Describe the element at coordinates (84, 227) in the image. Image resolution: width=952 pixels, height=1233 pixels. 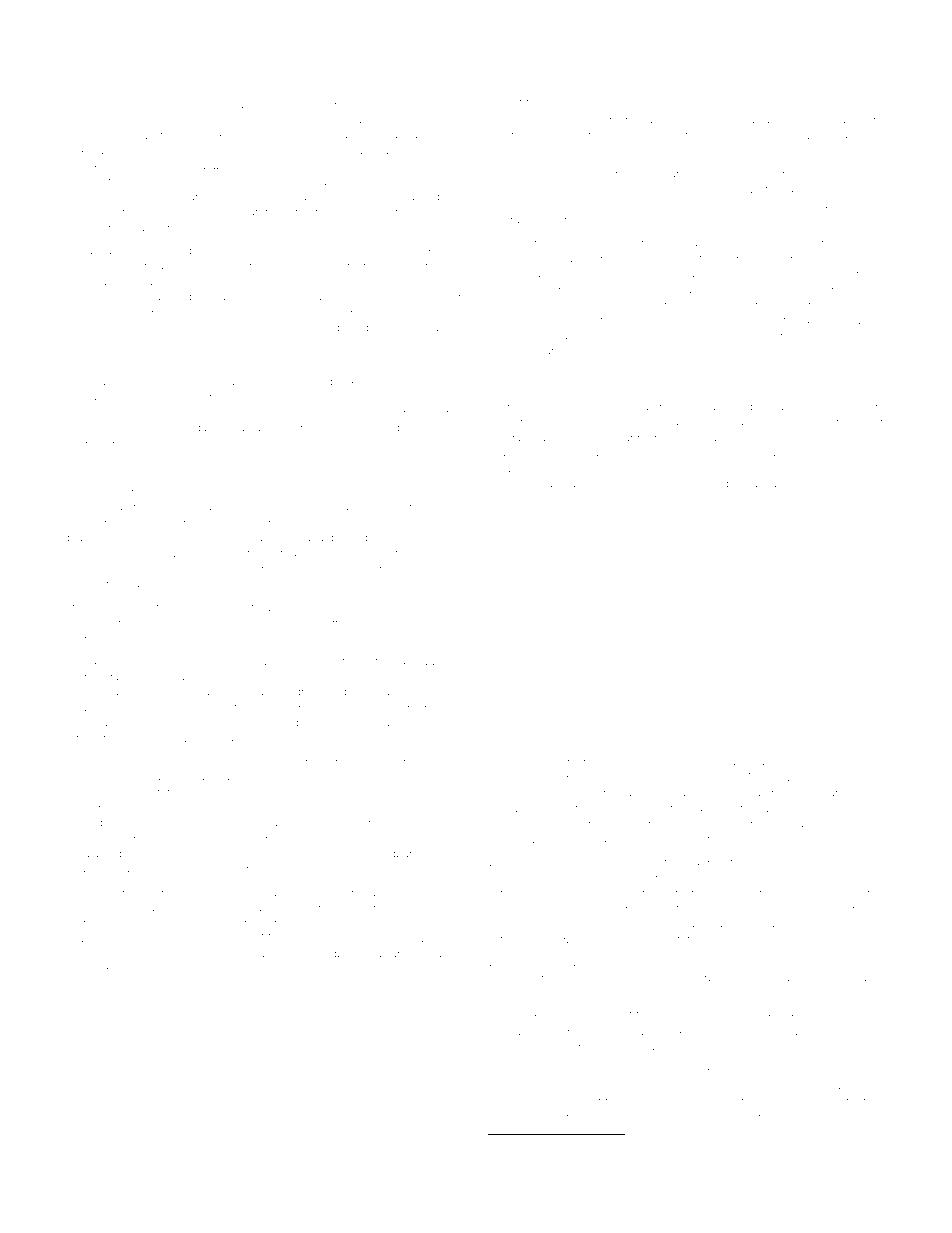
I see `shelved` at that location.
